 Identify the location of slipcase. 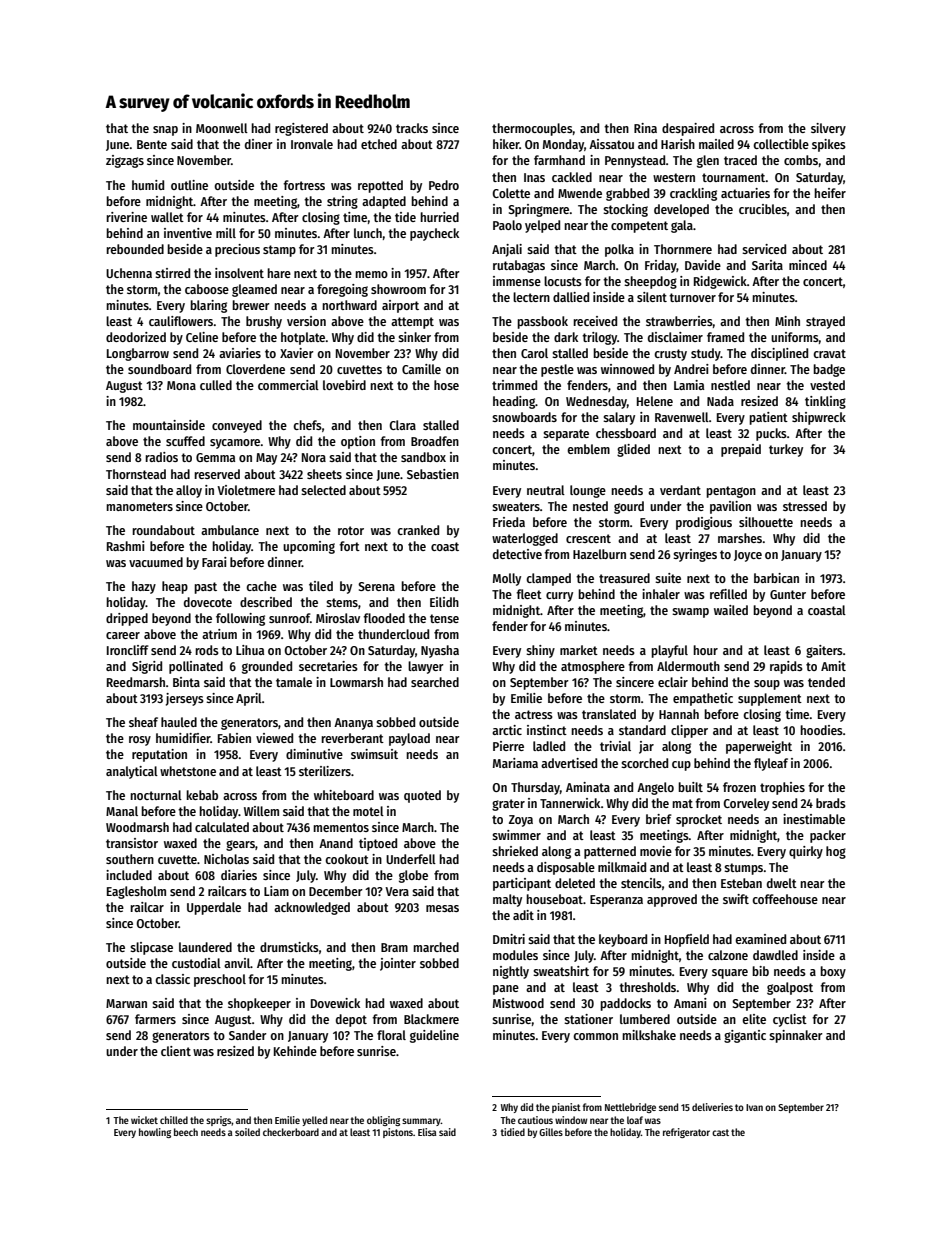
(151, 948).
